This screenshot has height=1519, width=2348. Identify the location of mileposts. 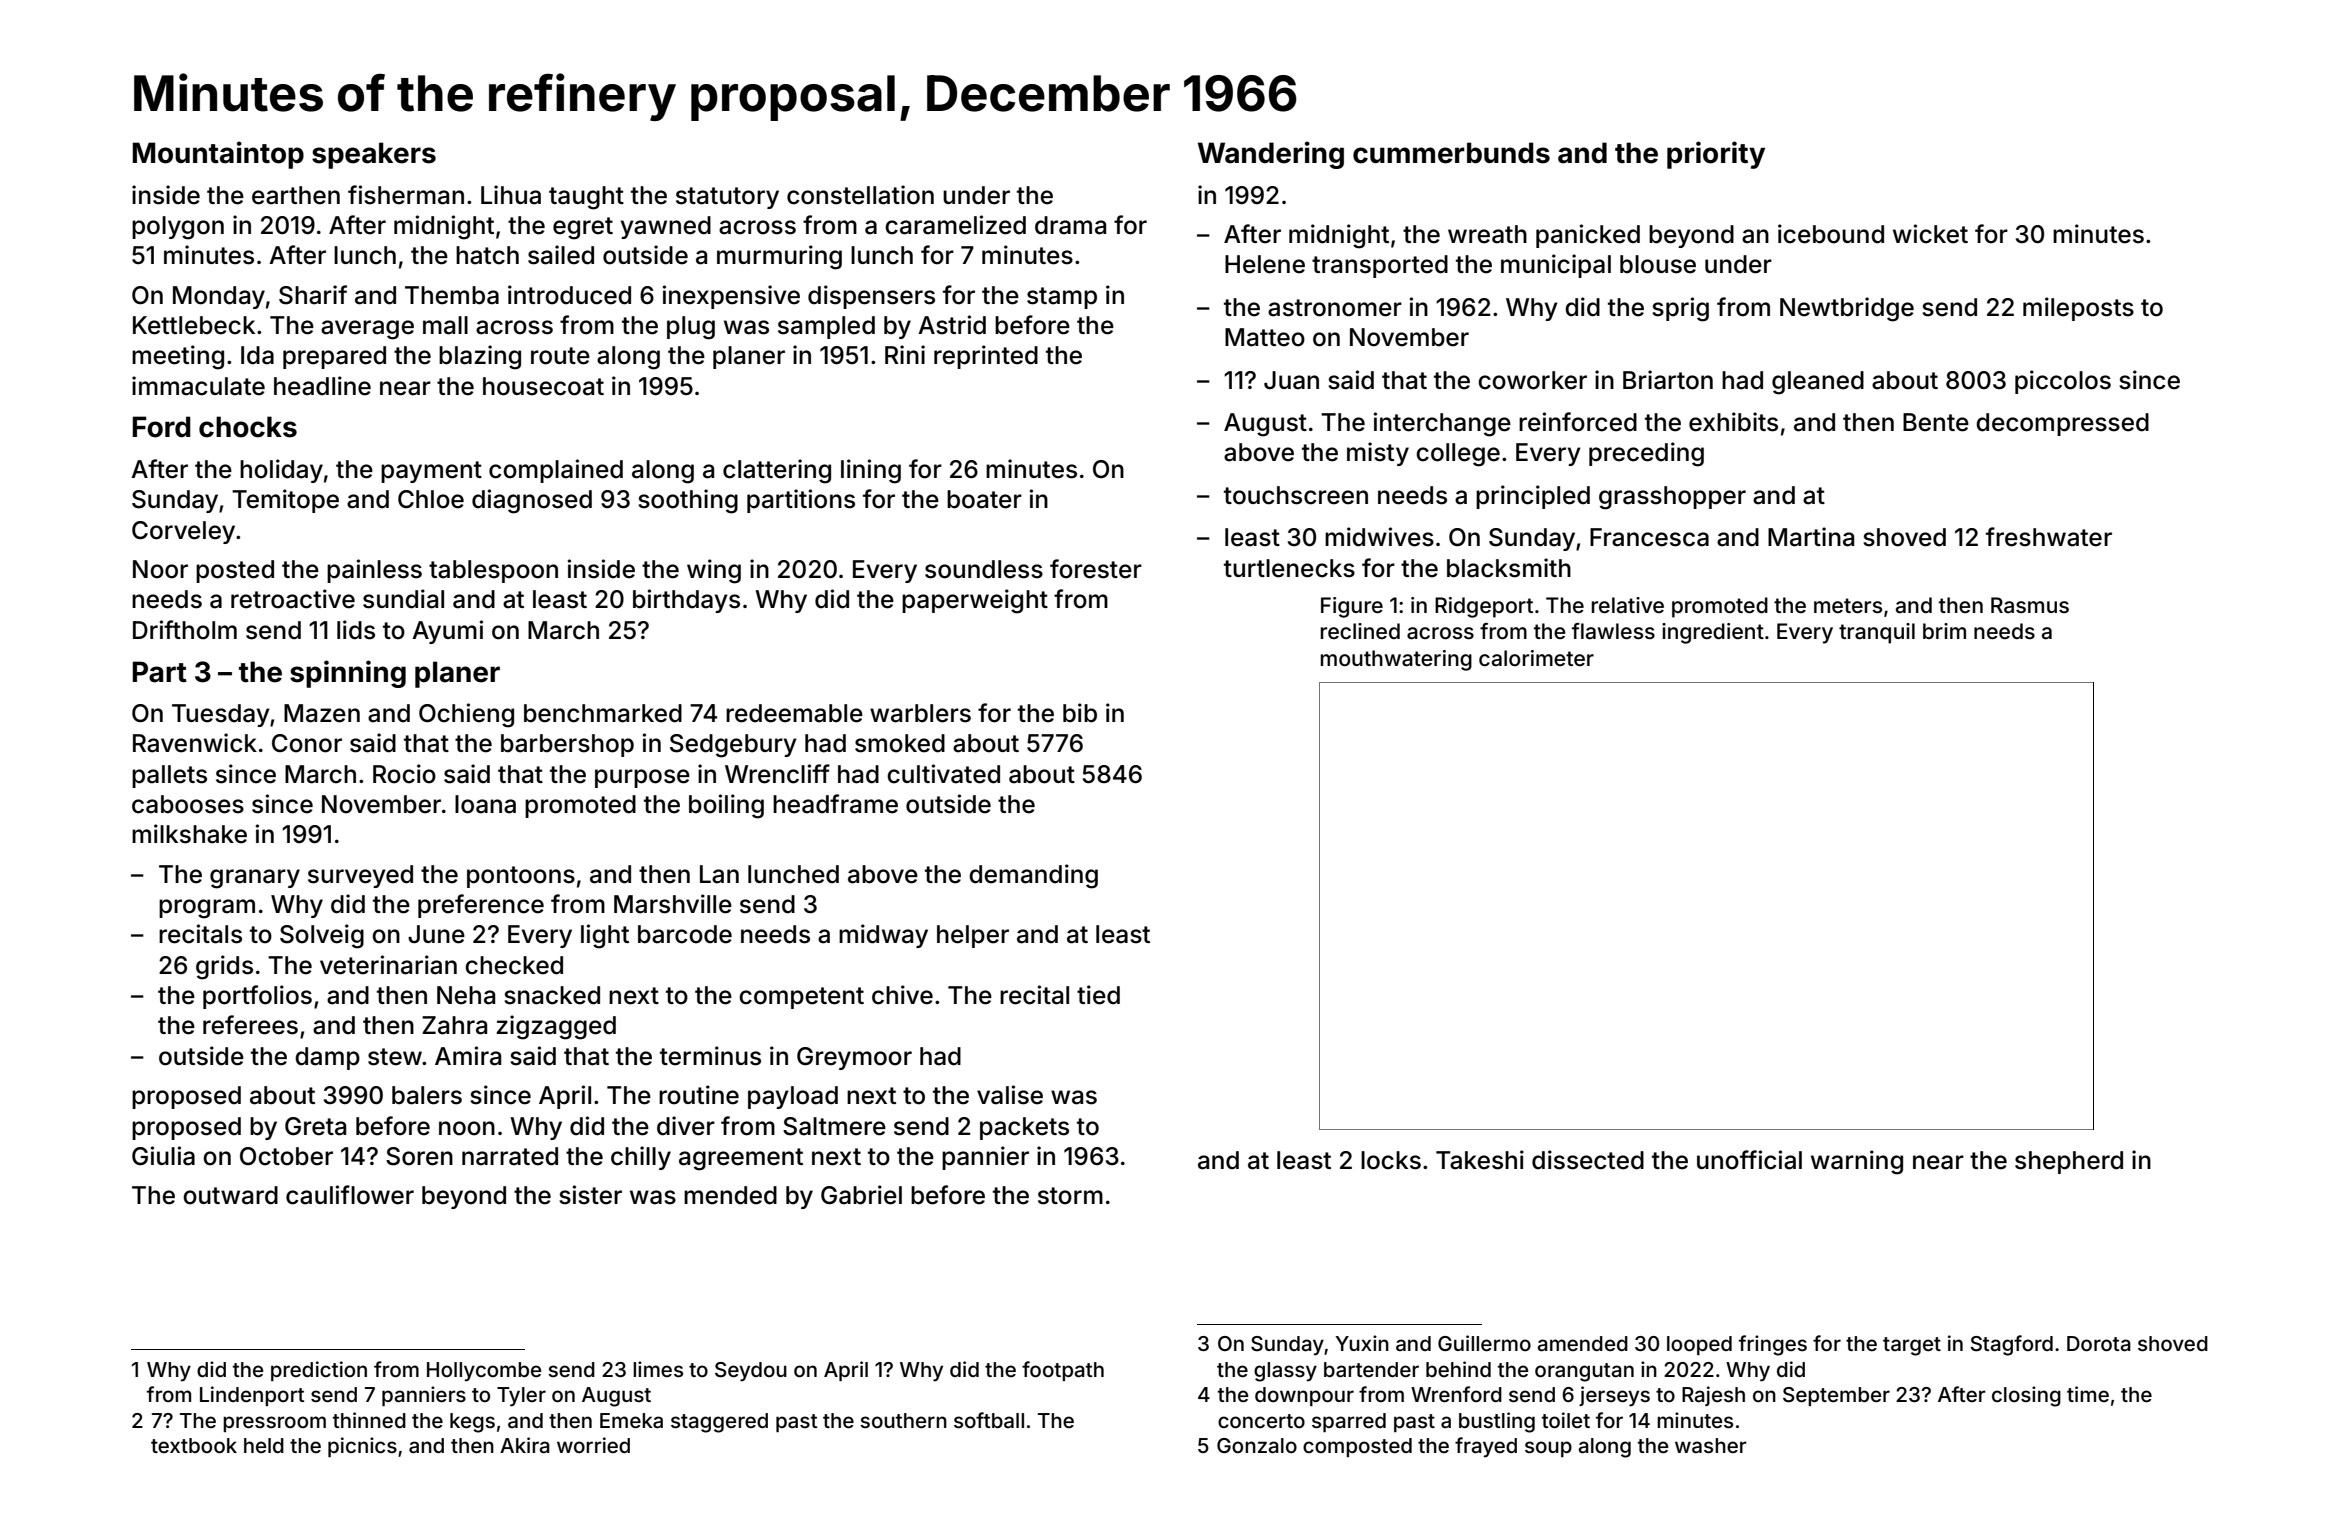
(2078, 309).
